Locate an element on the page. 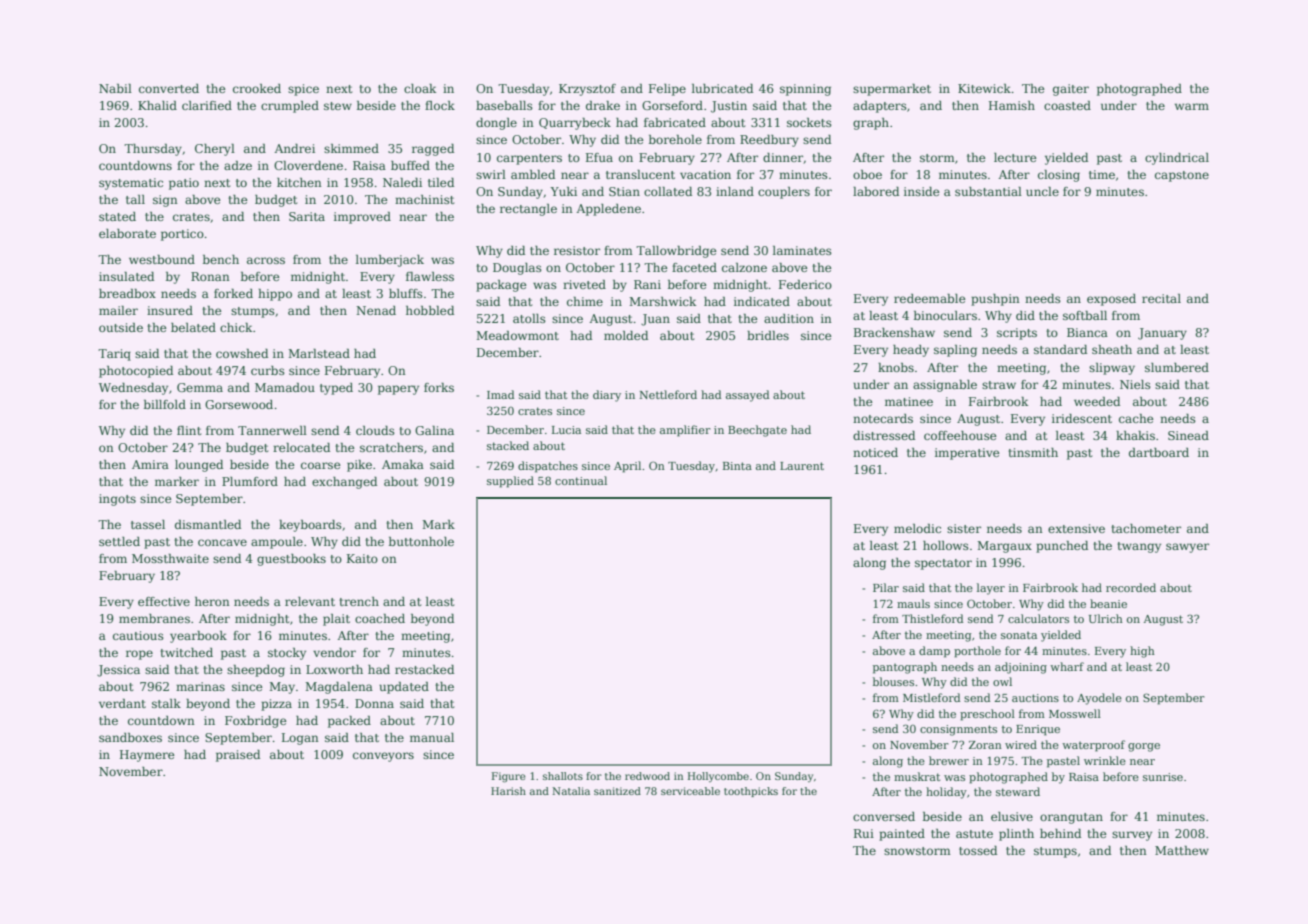  indicated is located at coordinates (762, 301).
